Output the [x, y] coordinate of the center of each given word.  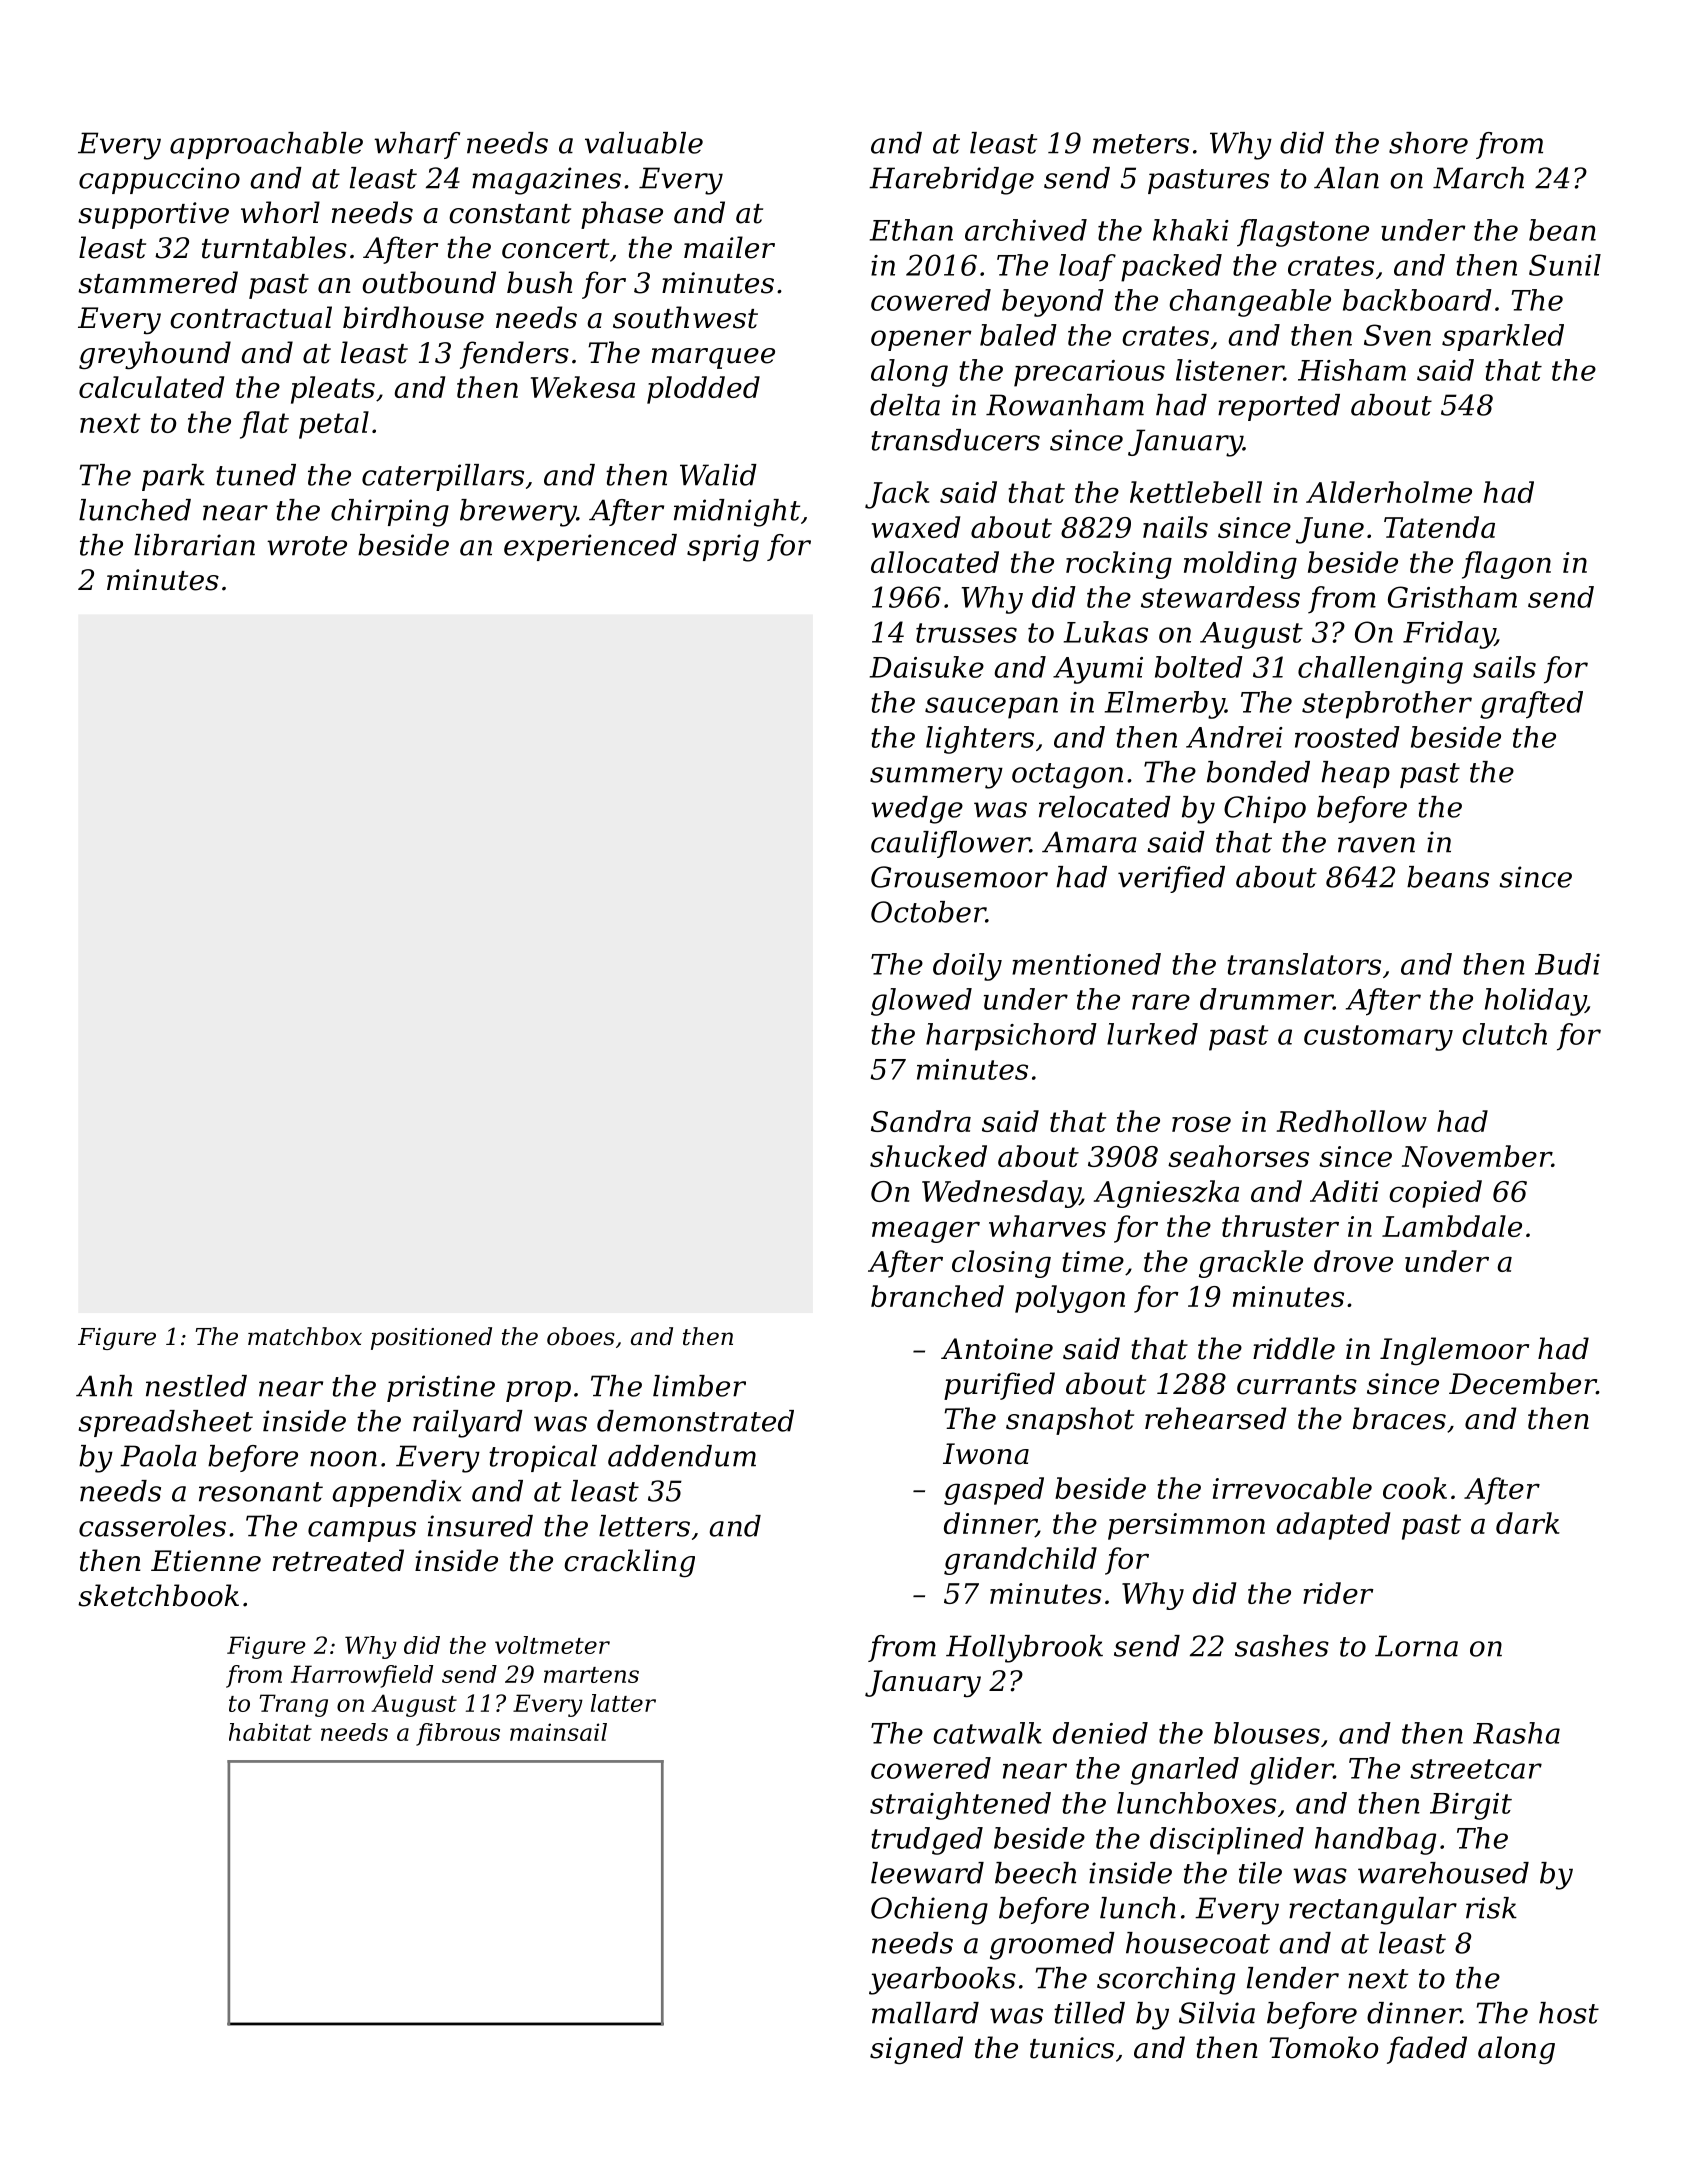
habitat [270, 1732]
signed [916, 2050]
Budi [1567, 964]
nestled [196, 1386]
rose [1201, 1124]
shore [1428, 143]
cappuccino [159, 180]
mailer [729, 247]
